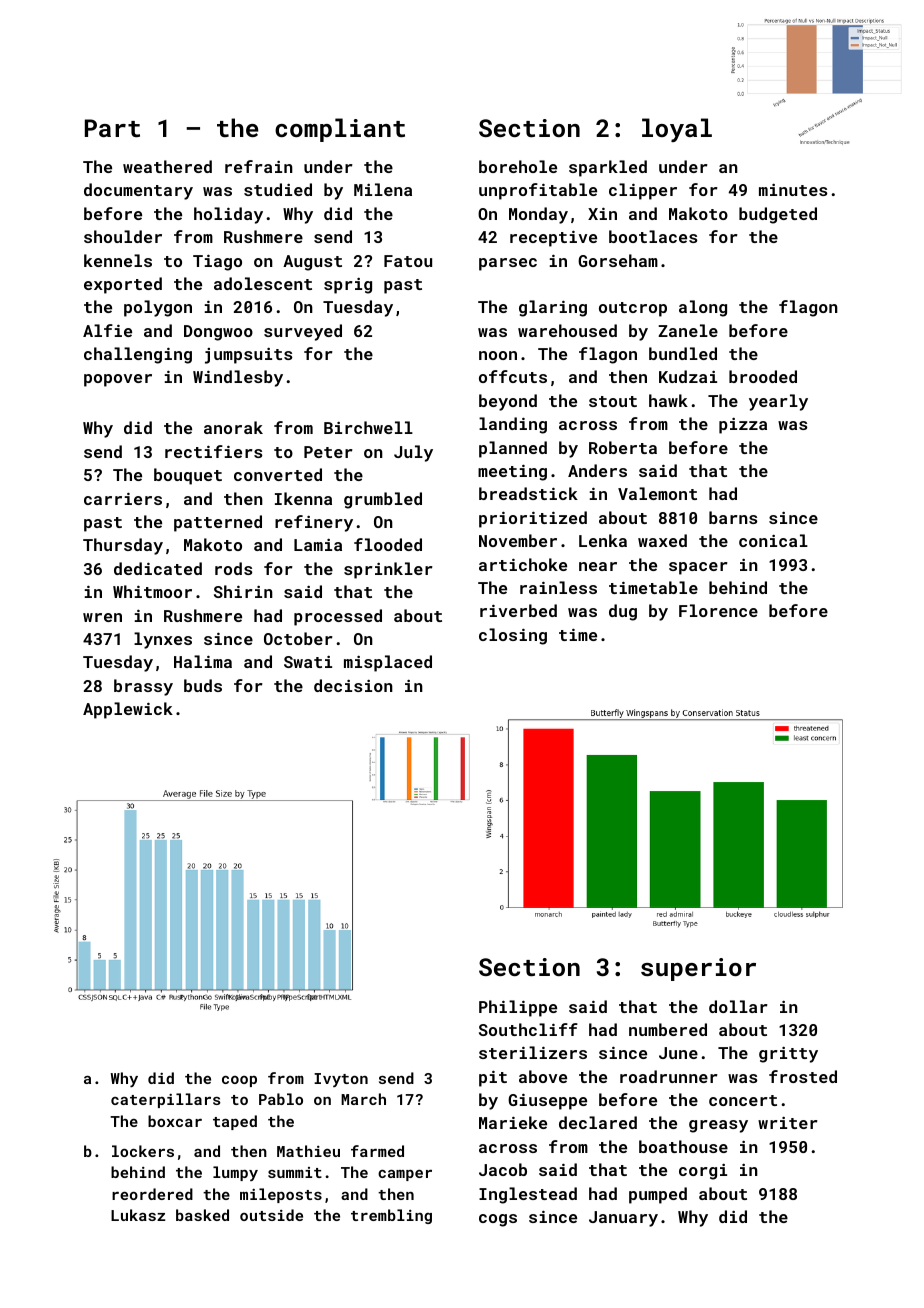 The height and width of the image is (1308, 924). I want to click on decision, so click(353, 685).
